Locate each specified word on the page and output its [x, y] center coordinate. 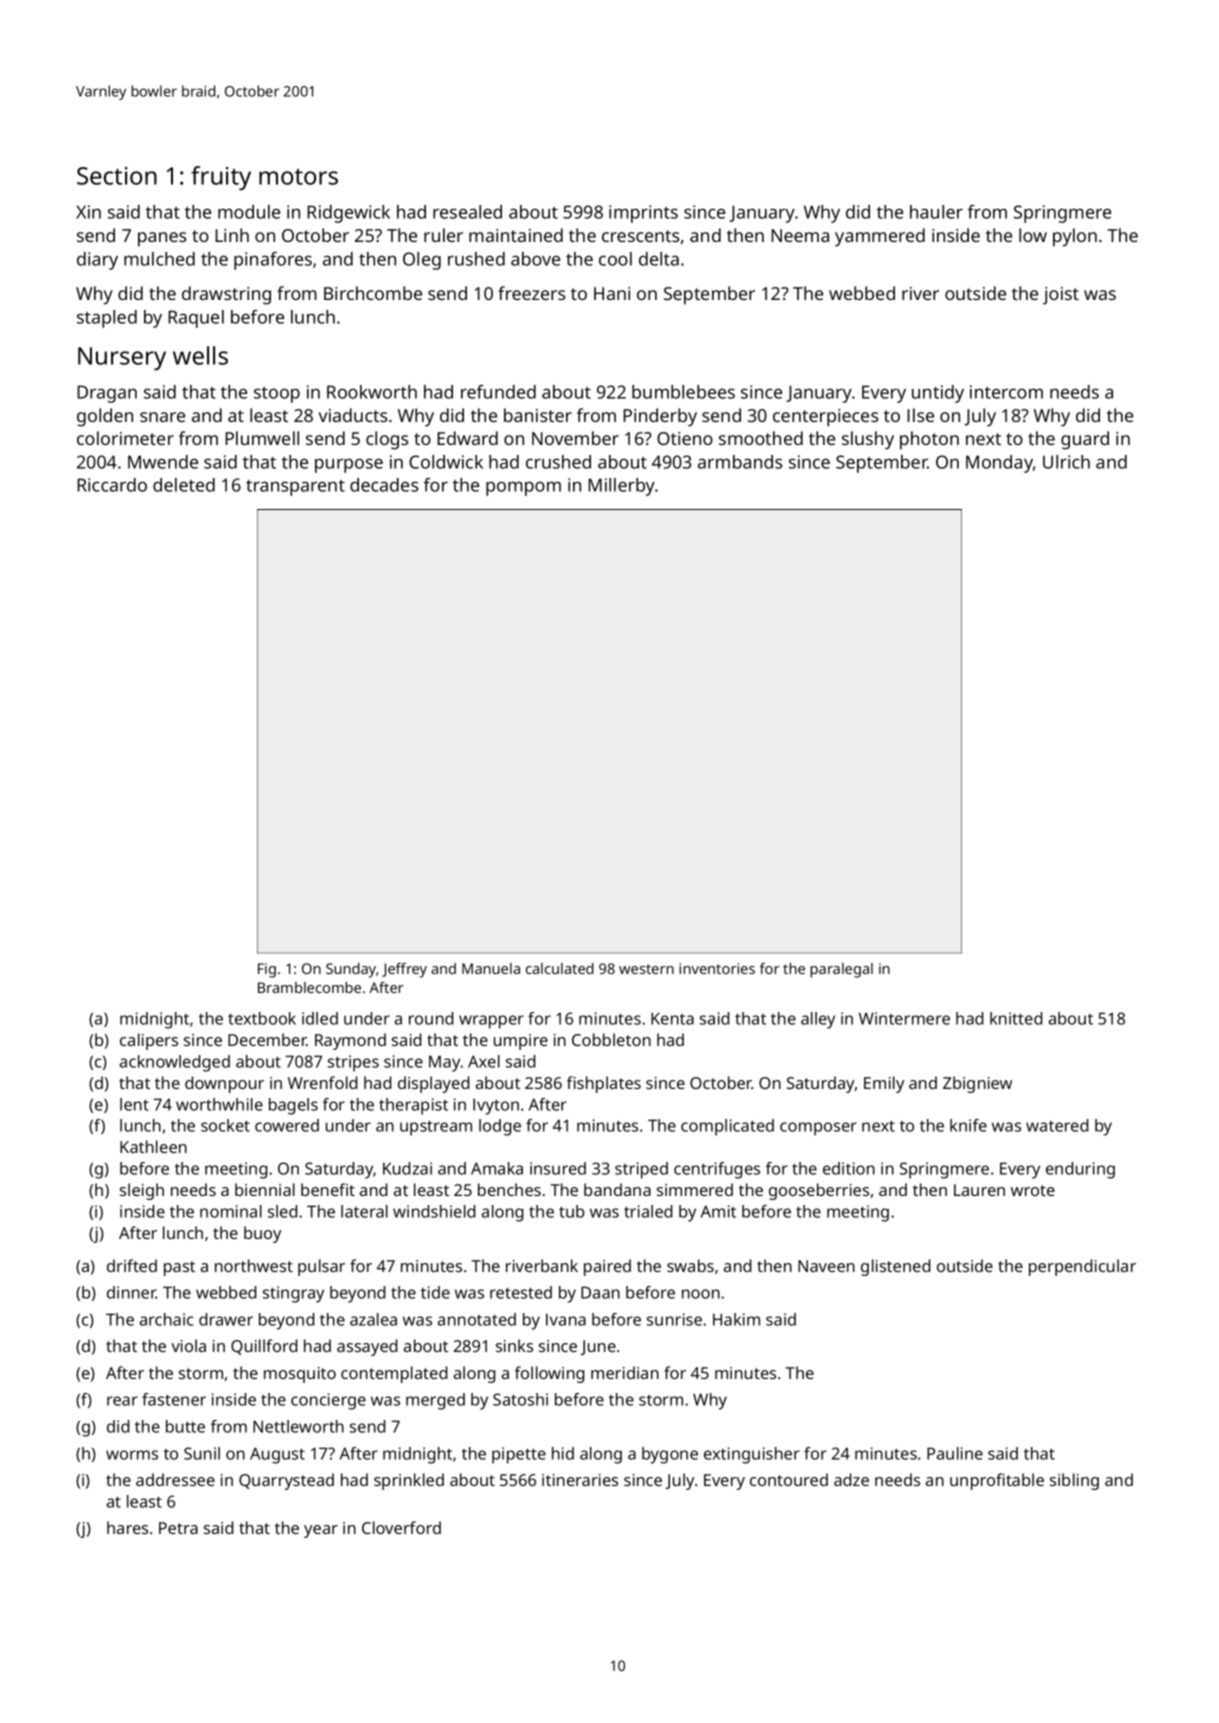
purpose [349, 465]
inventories [717, 968]
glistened [895, 1267]
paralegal [841, 970]
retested [521, 1292]
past [179, 1268]
